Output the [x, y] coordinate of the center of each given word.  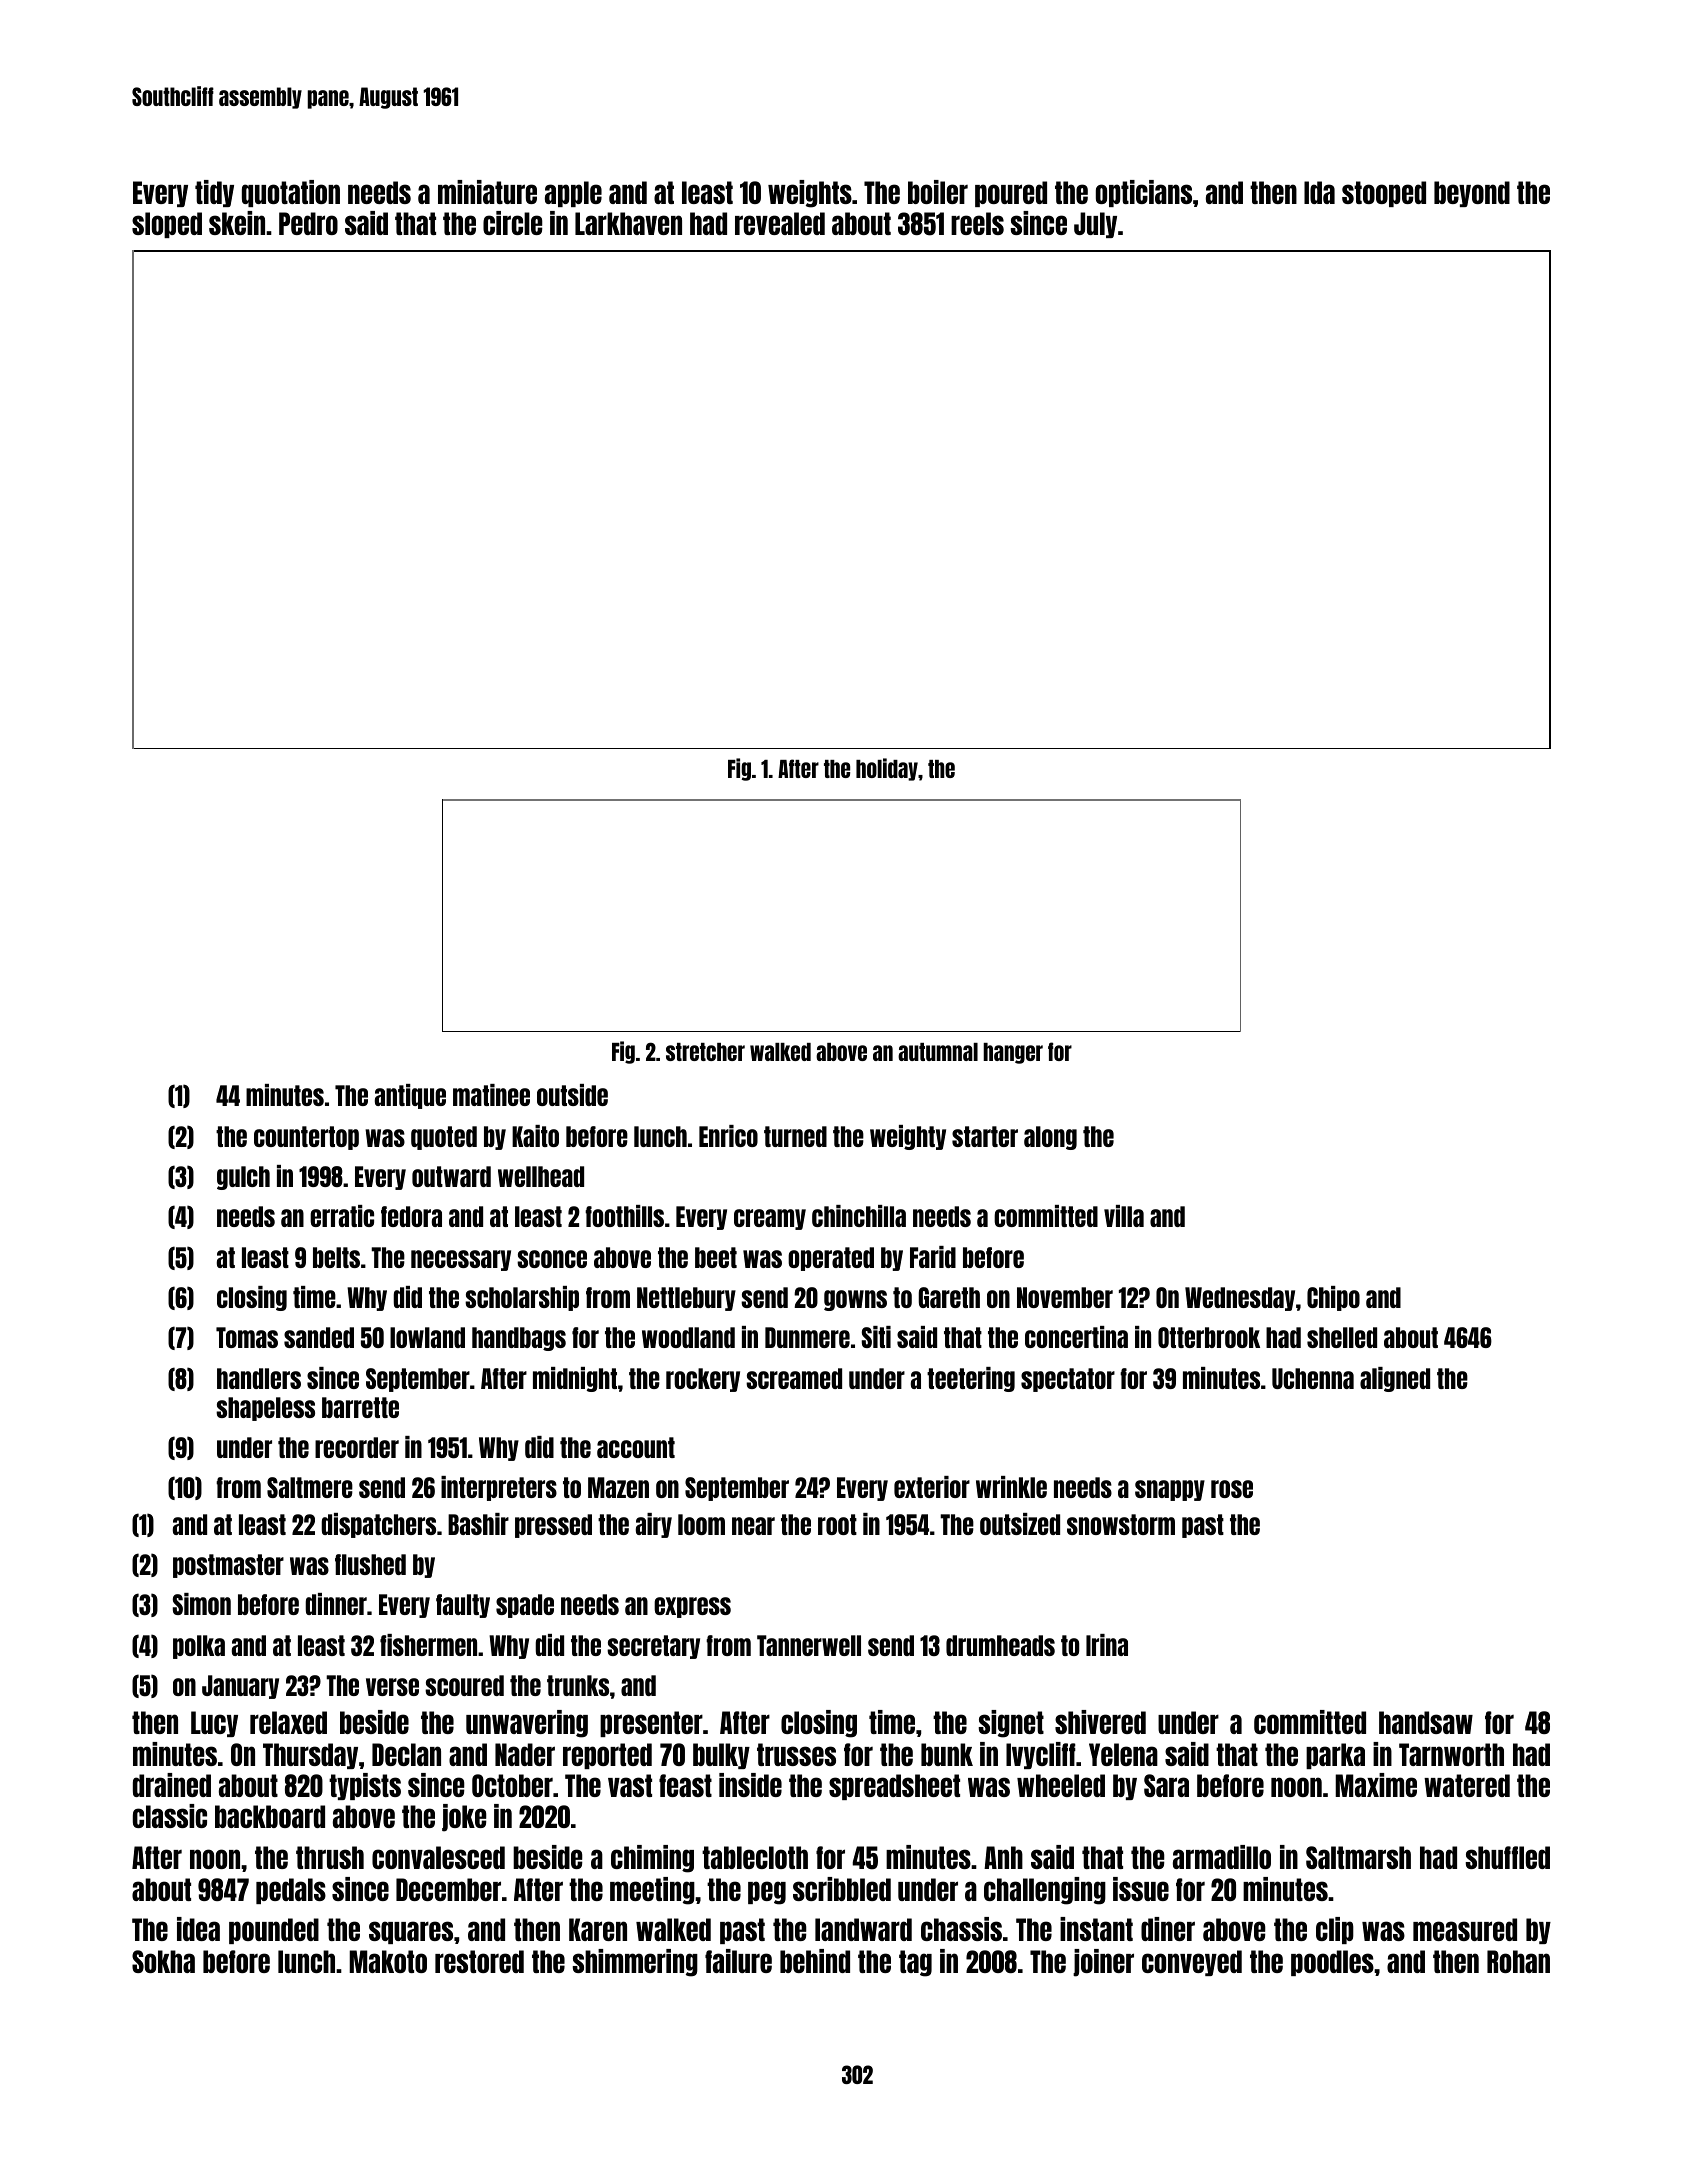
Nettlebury [686, 1299]
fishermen [428, 1645]
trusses [796, 1754]
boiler [938, 192]
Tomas [247, 1337]
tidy [214, 193]
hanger [1013, 1053]
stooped [1384, 194]
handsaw [1426, 1722]
